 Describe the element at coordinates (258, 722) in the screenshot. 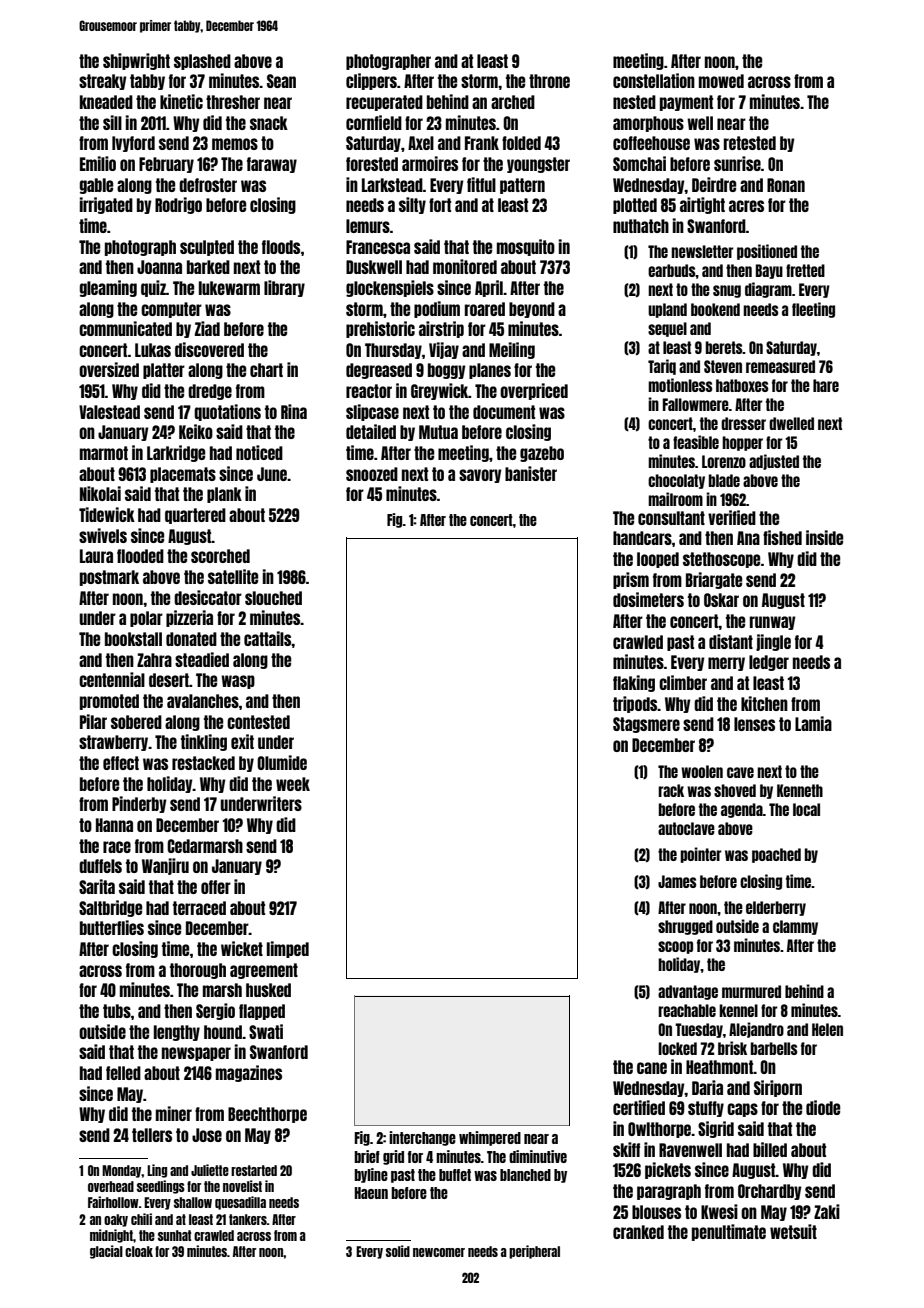

I see `contested` at that location.
